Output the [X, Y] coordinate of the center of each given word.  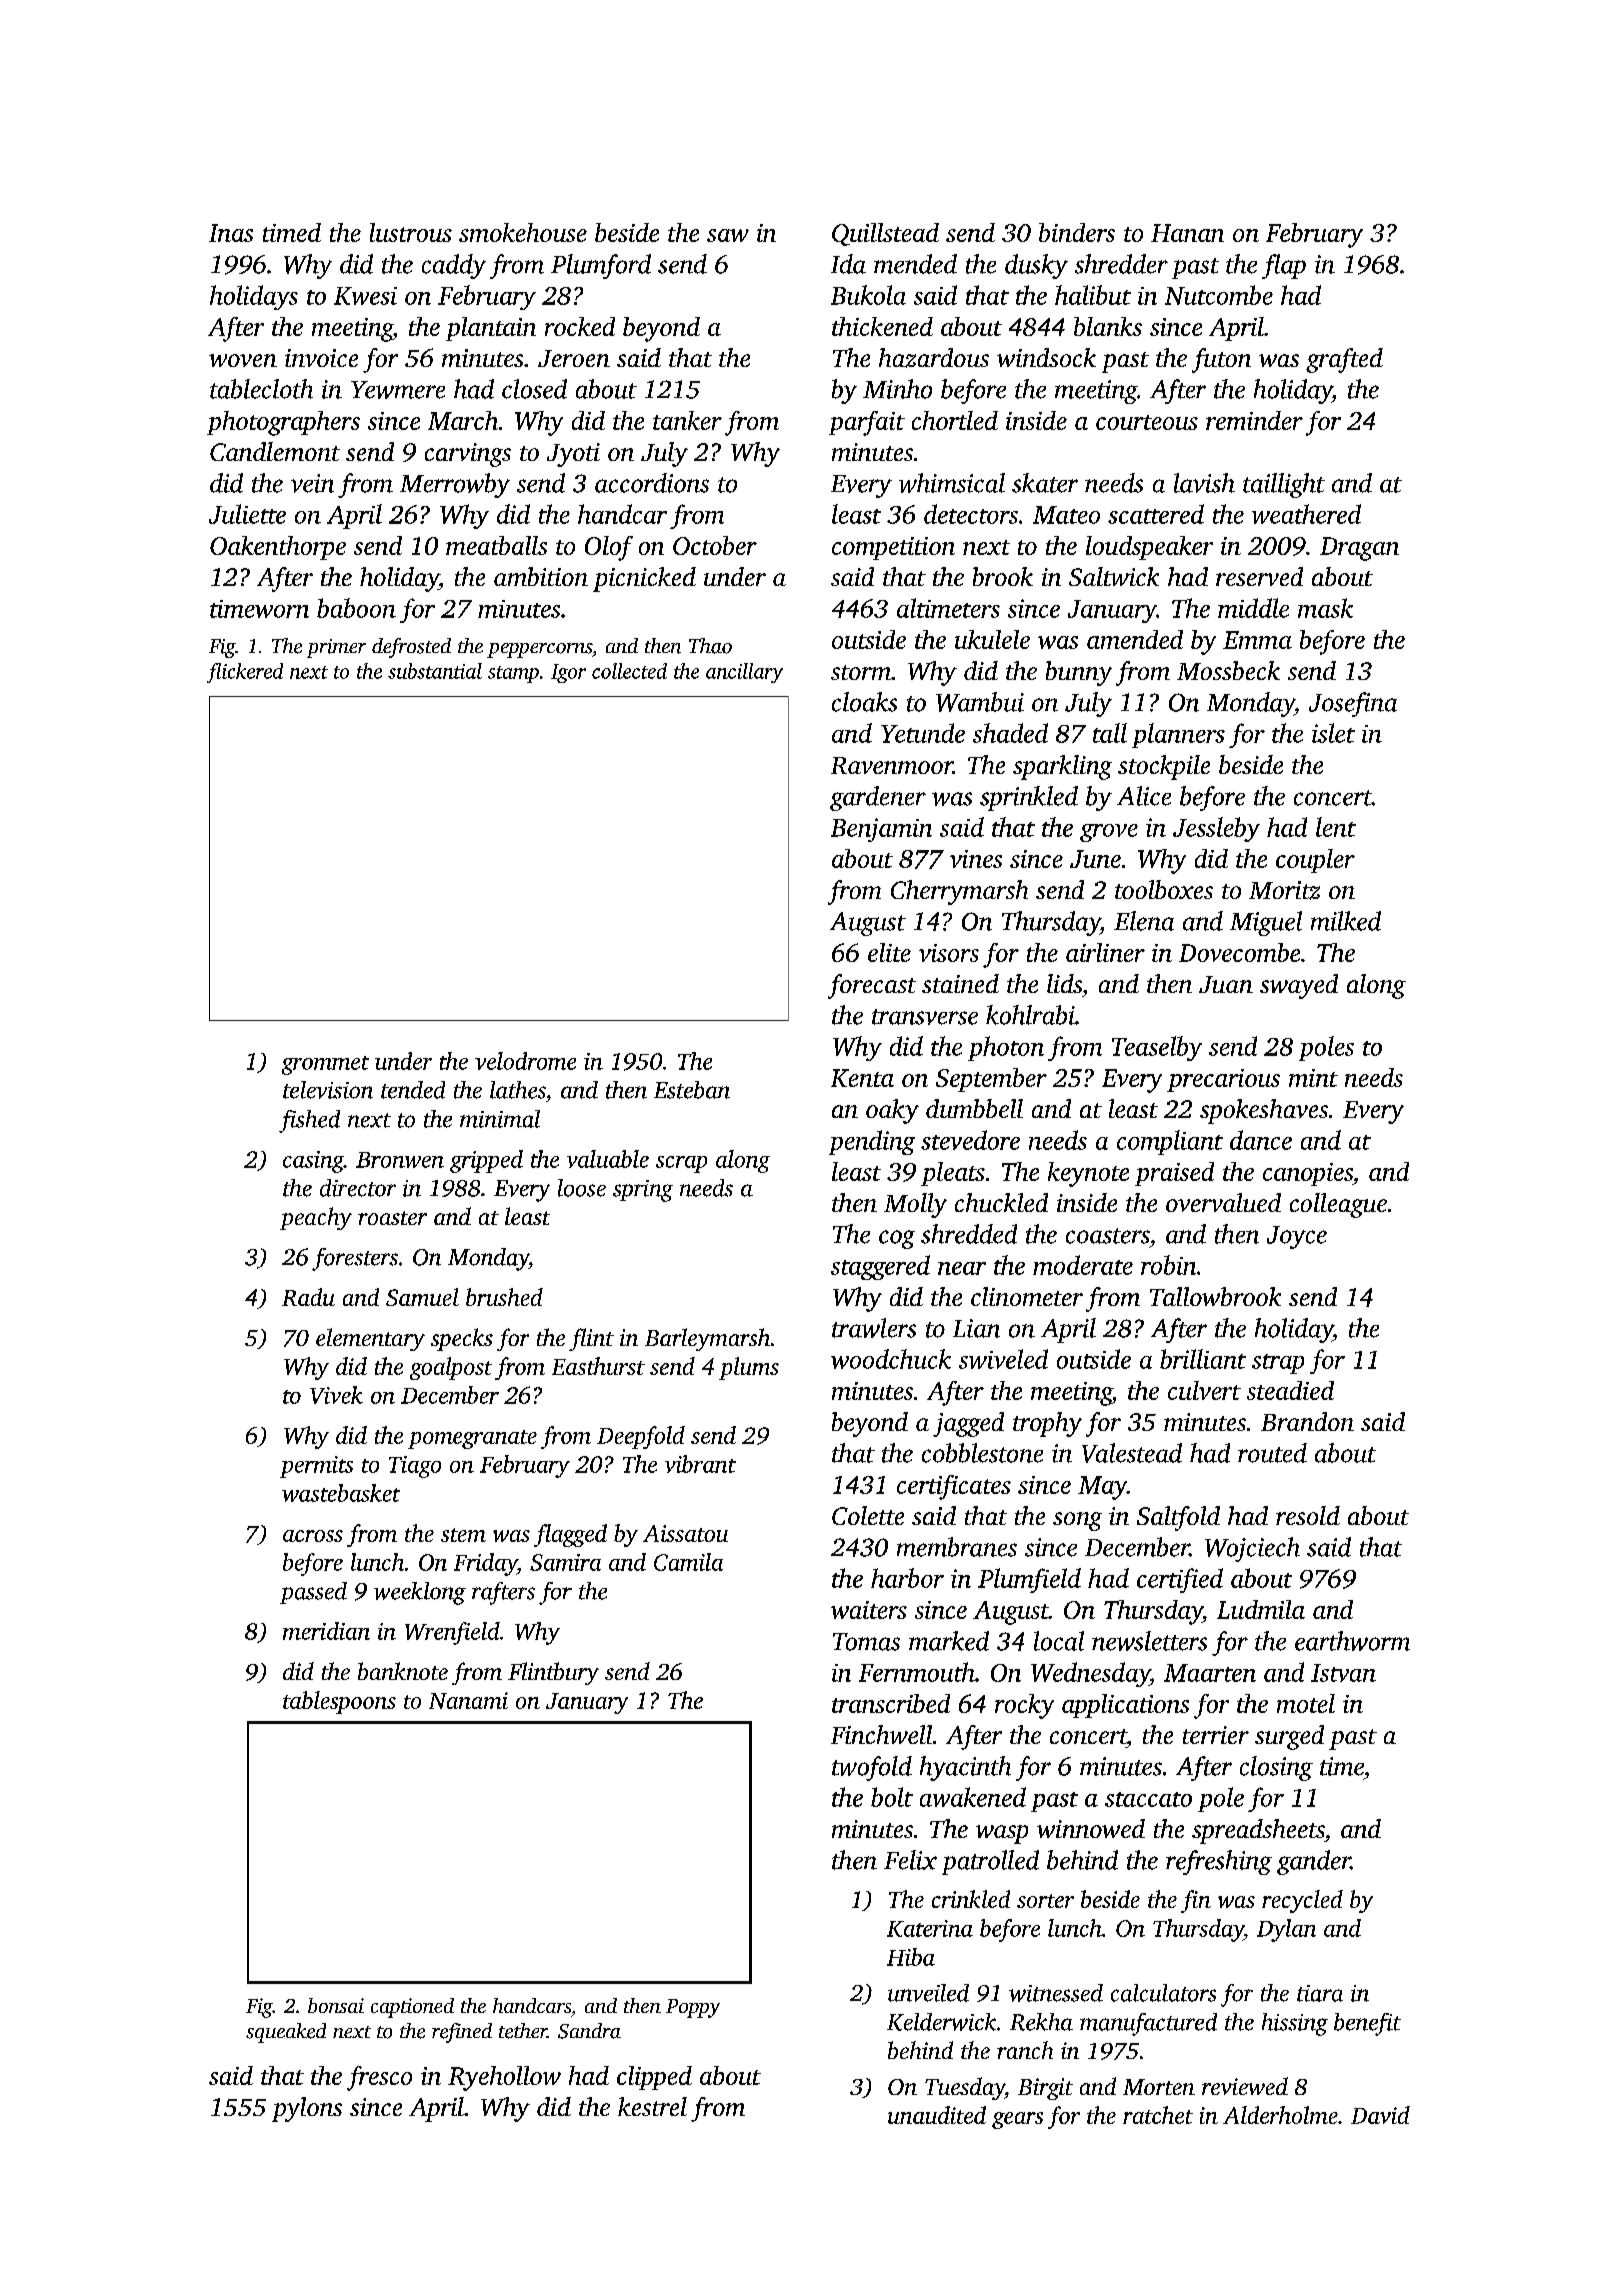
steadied [1290, 1390]
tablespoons [339, 1702]
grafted [1344, 360]
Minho [897, 389]
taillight [1284, 485]
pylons [307, 2109]
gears [1017, 2120]
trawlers [874, 1328]
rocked [580, 326]
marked [949, 1641]
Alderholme [1280, 2115]
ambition [541, 576]
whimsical [952, 483]
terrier [1216, 1735]
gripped [486, 1161]
